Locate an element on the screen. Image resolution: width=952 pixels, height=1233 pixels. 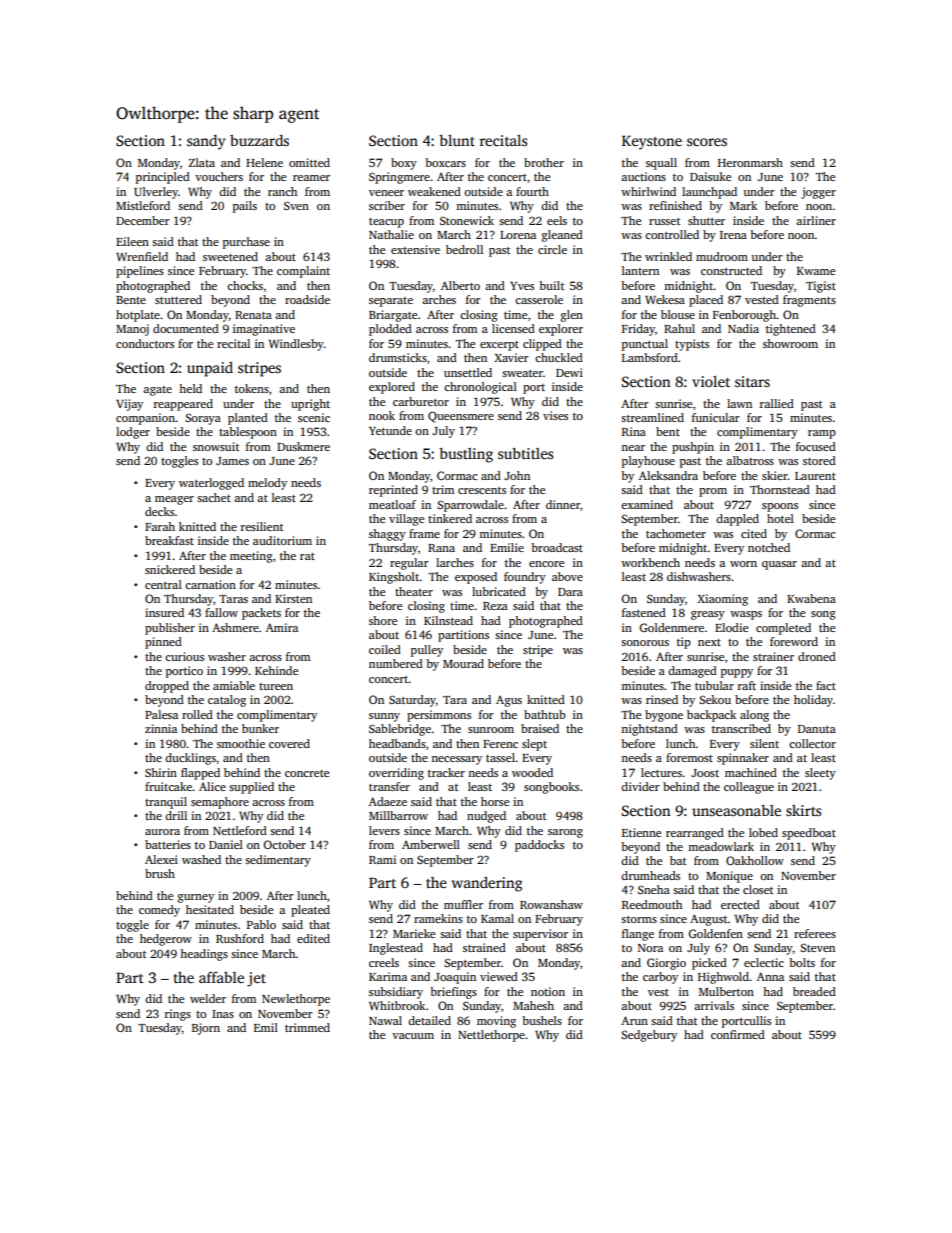
rings is located at coordinates (178, 1015).
